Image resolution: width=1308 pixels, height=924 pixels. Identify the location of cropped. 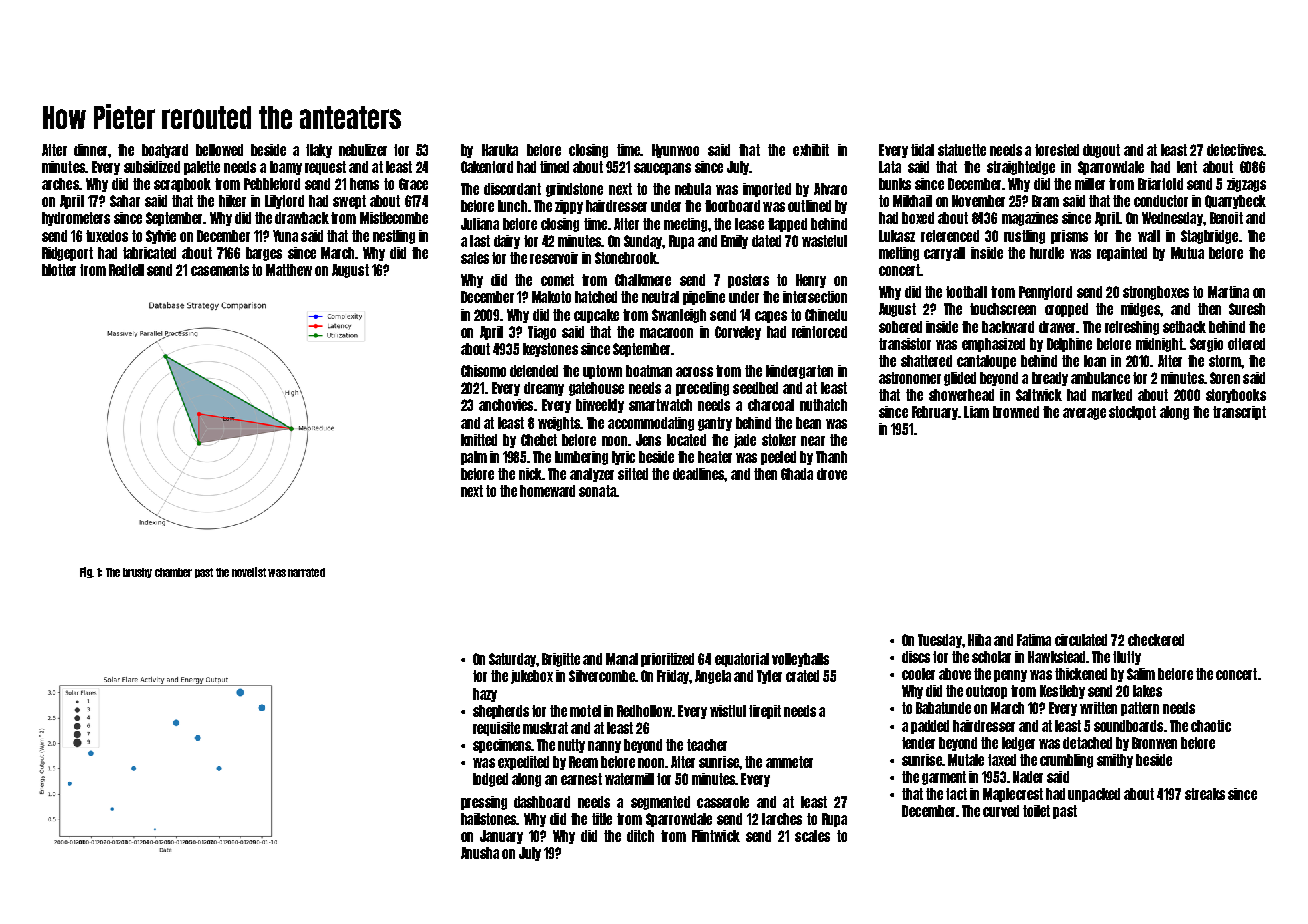
(1066, 310).
